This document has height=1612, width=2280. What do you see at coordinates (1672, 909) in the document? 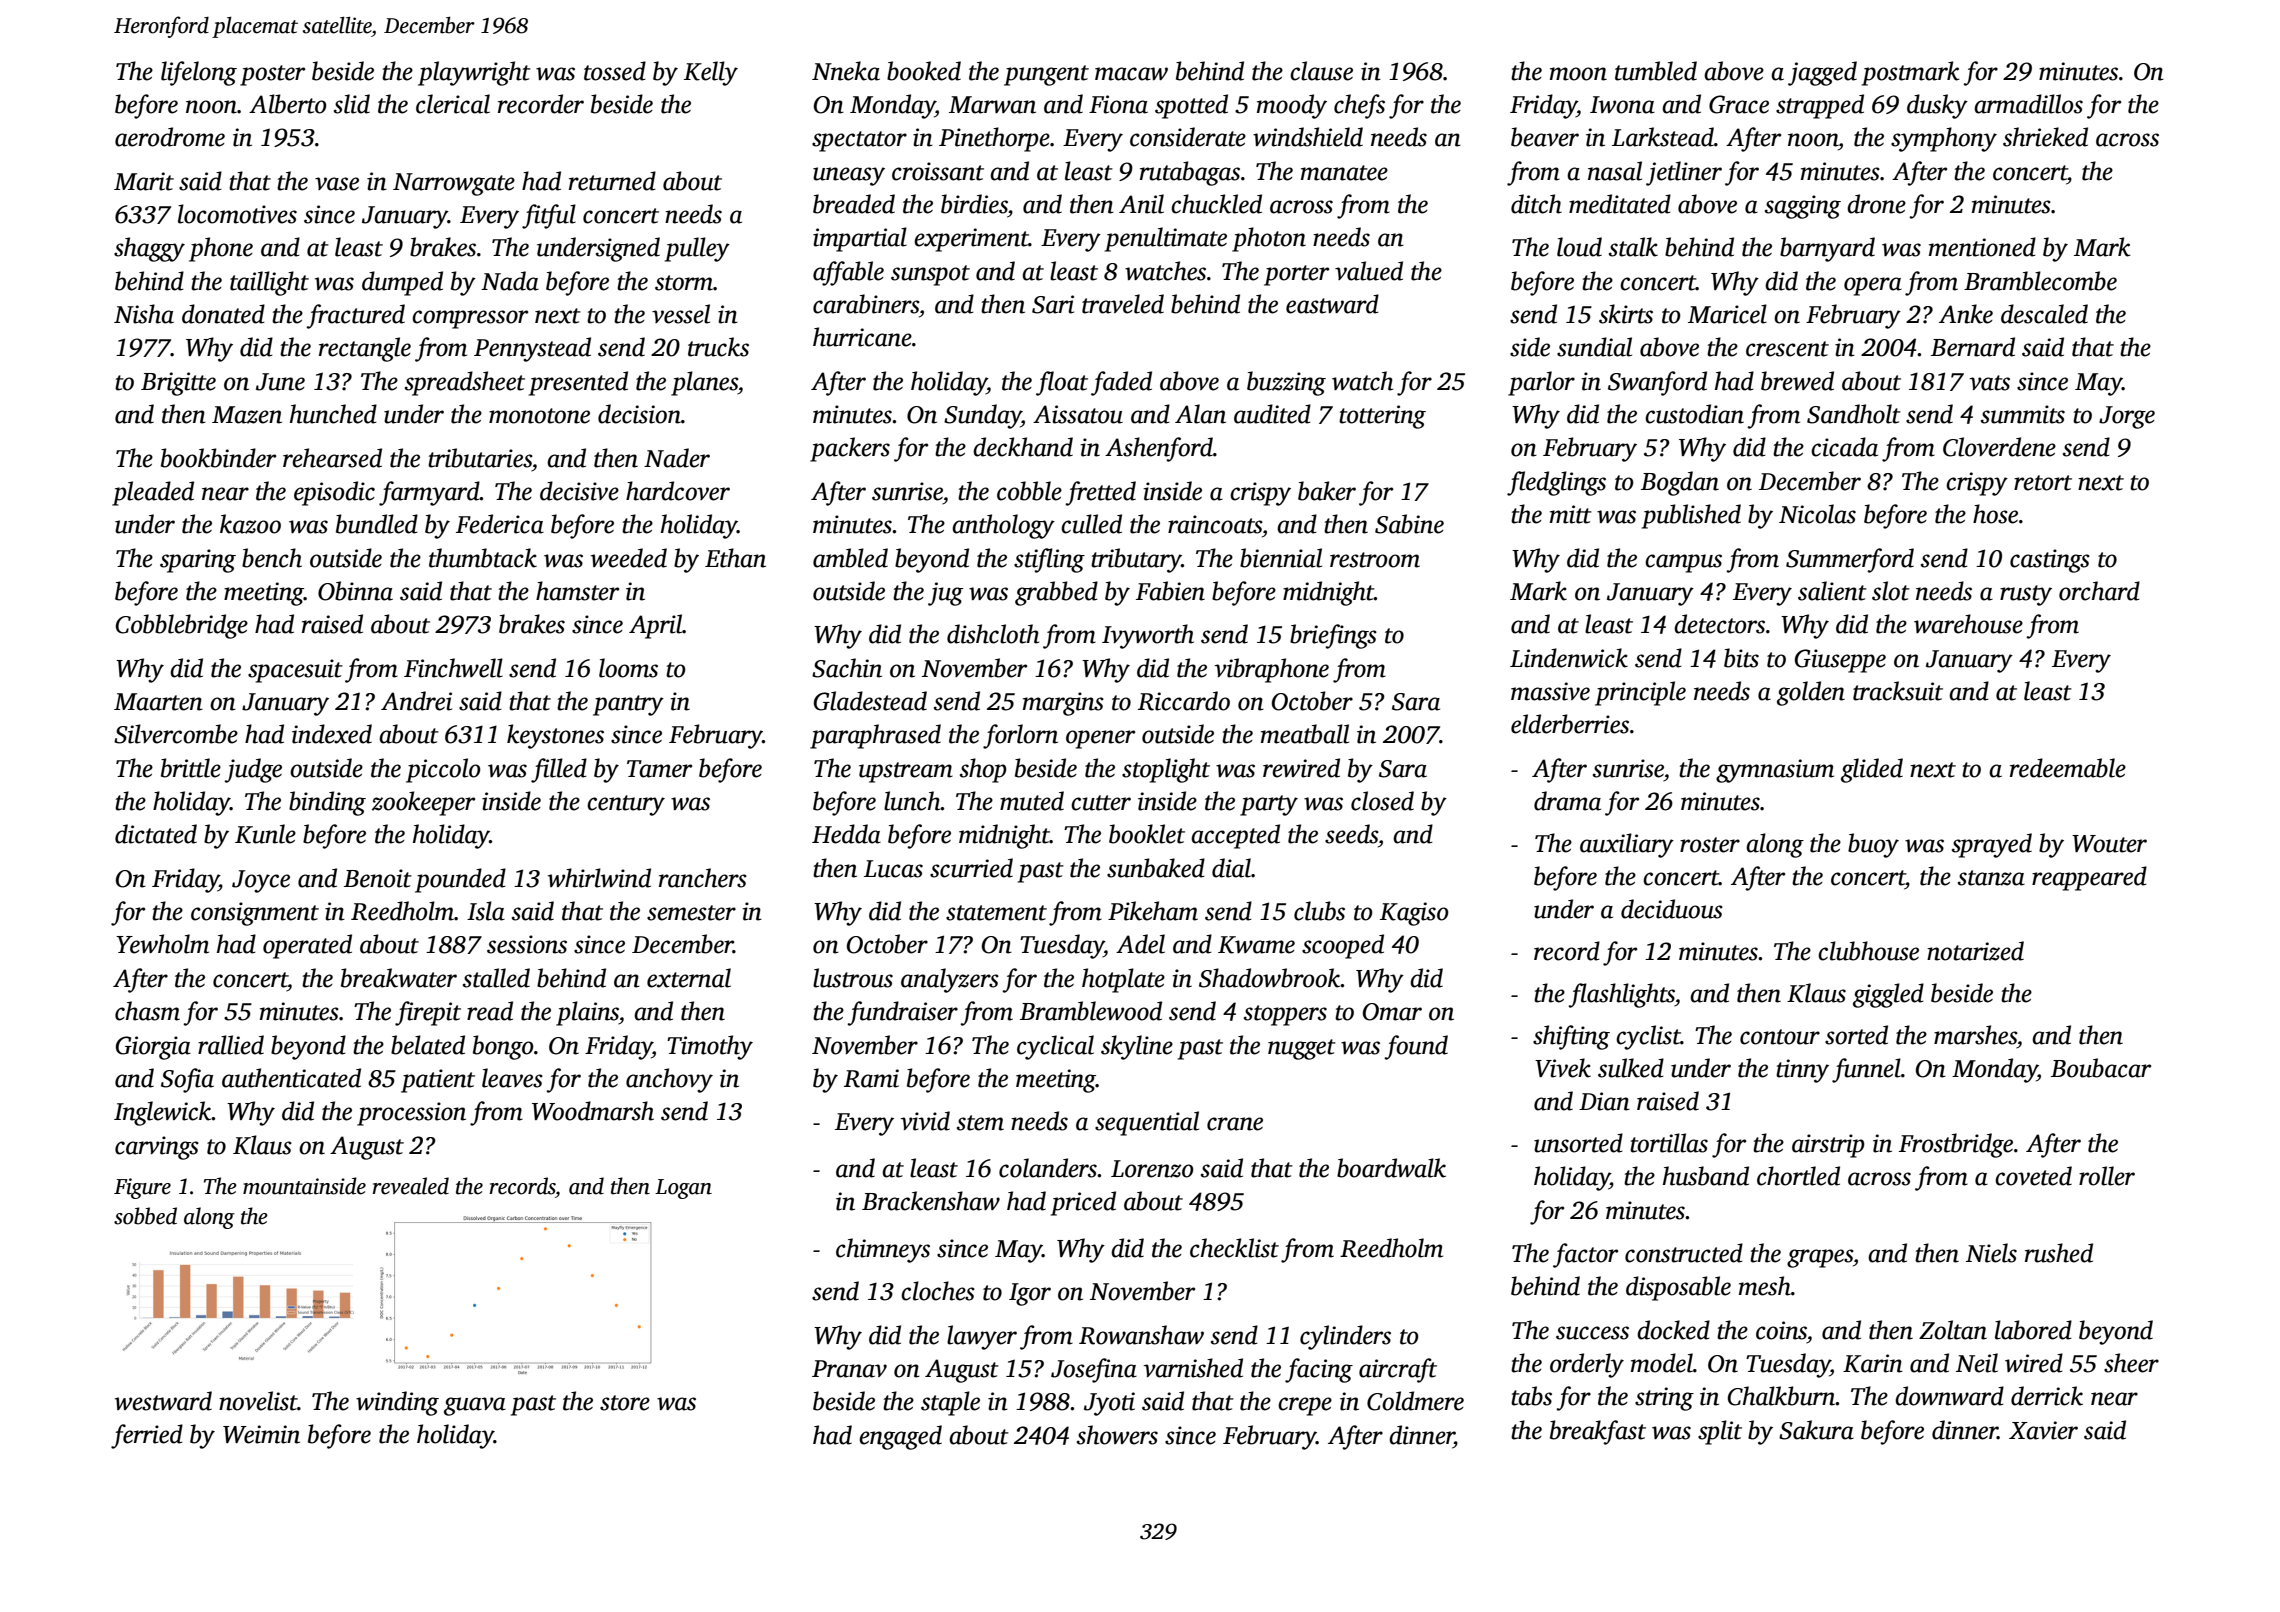
I see `deciduous` at bounding box center [1672, 909].
